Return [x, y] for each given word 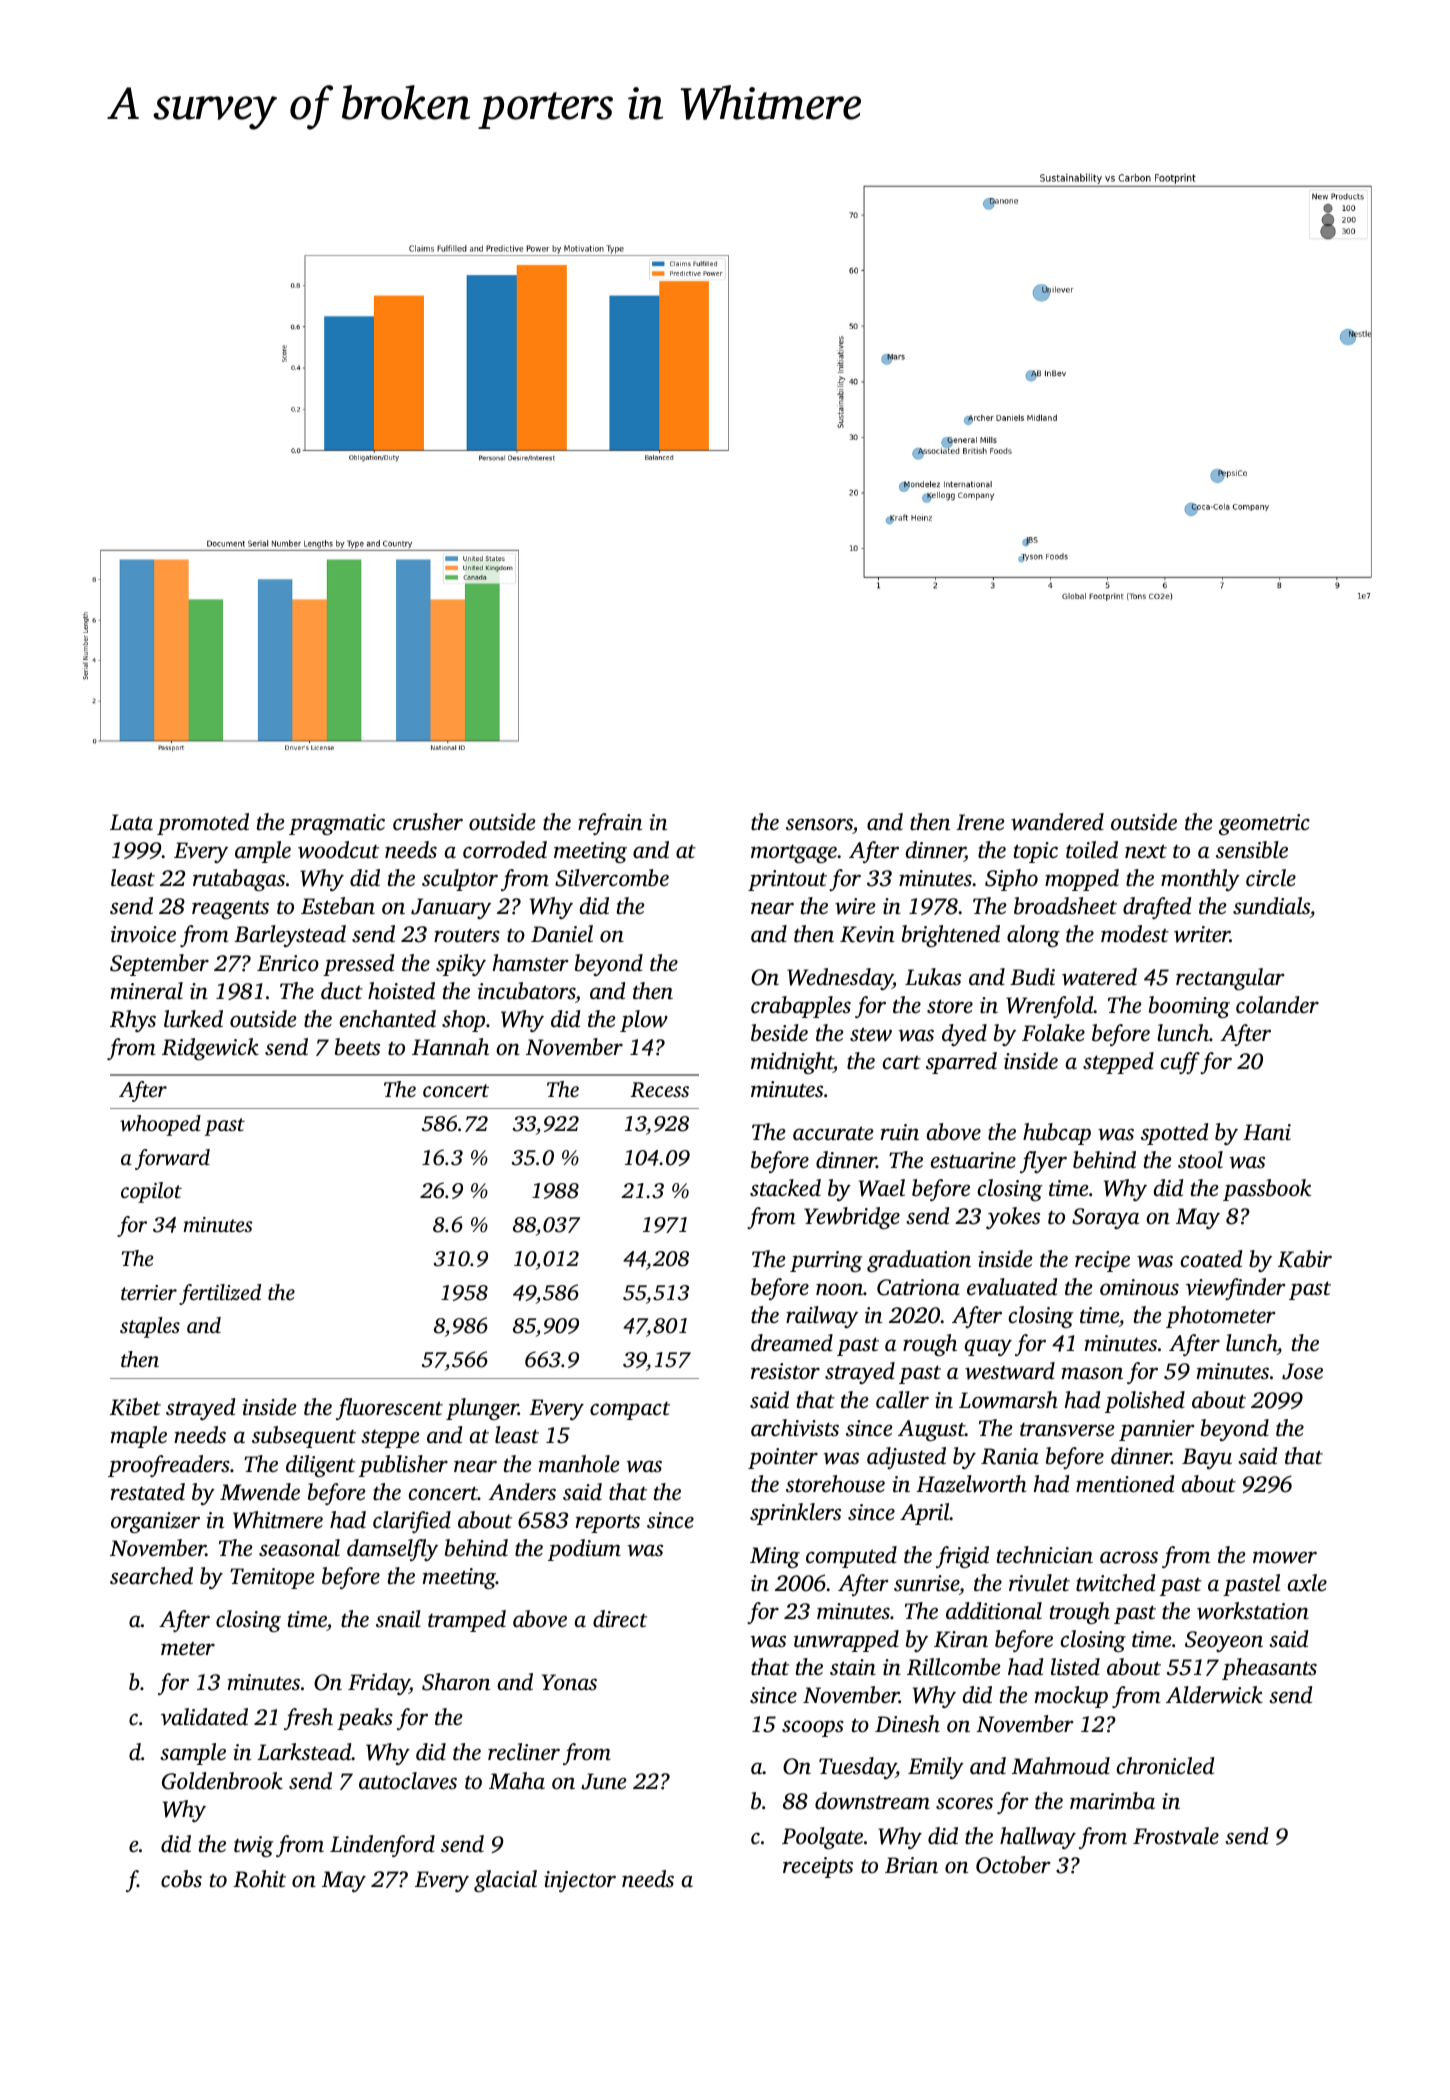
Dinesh [907, 1724]
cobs [181, 1879]
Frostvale [1176, 1836]
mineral [147, 990]
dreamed [792, 1343]
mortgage [794, 854]
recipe [1102, 1261]
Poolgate [822, 1838]
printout [787, 880]
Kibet [135, 1407]
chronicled [1166, 1766]
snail [398, 1619]
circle [1271, 878]
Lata [131, 822]
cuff [1180, 1063]
